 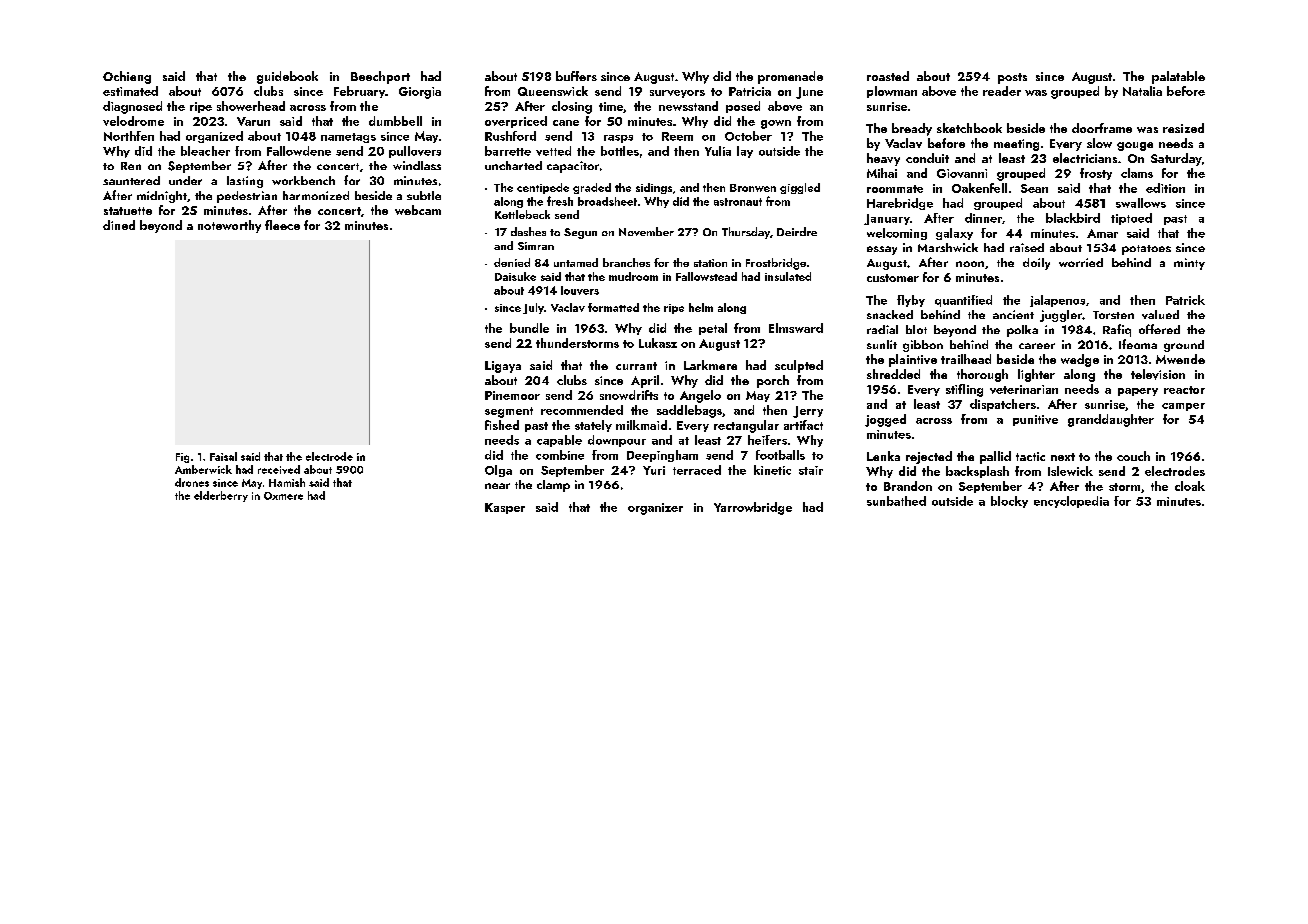 What do you see at coordinates (536, 246) in the screenshot?
I see `Simran` at bounding box center [536, 246].
